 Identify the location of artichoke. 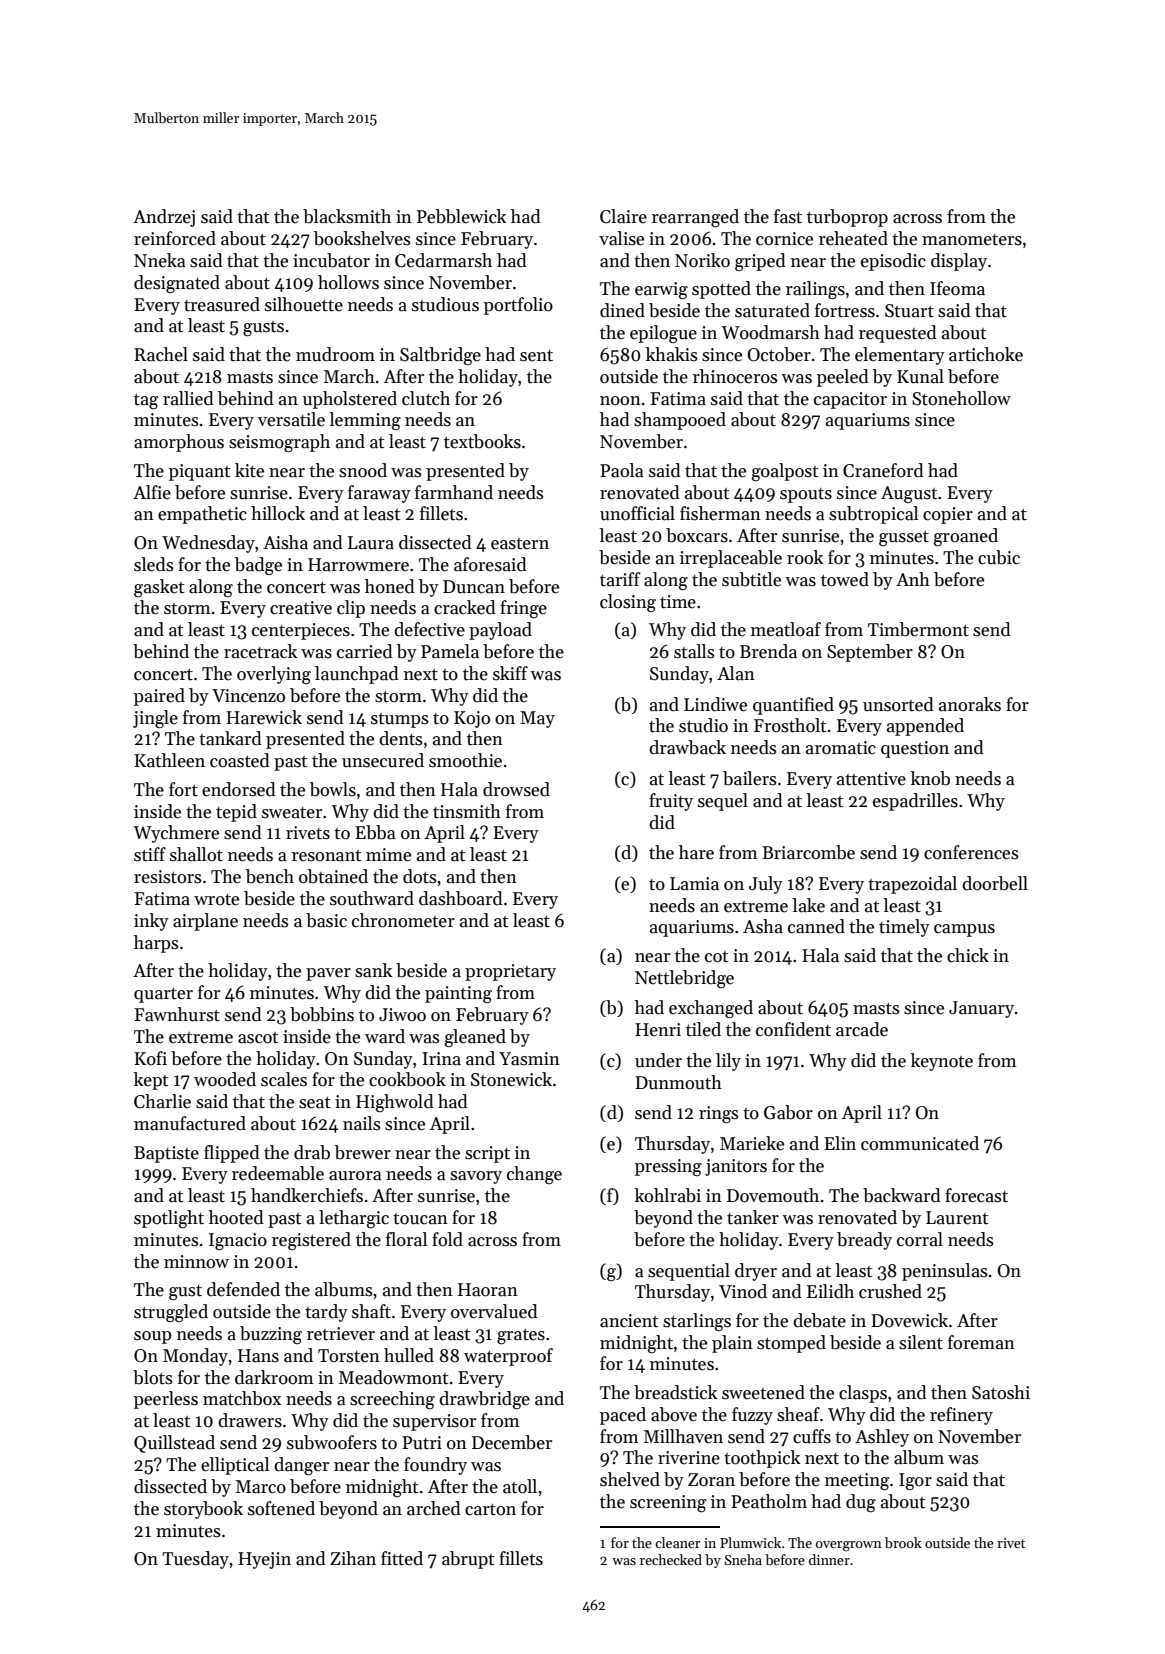
(986, 354).
